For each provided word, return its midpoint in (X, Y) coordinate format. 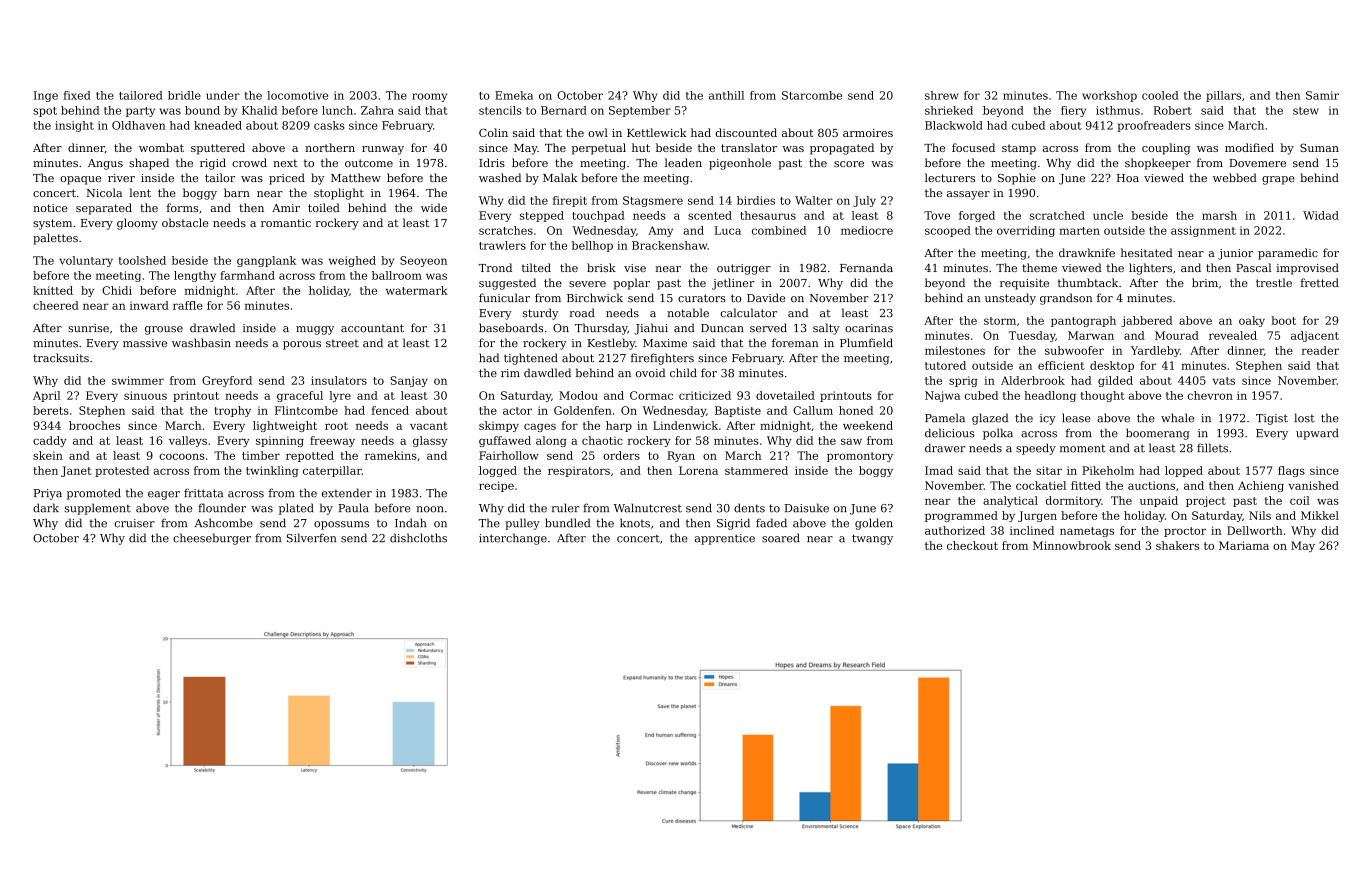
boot (1283, 320)
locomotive (297, 95)
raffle (188, 305)
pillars (1223, 96)
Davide (766, 297)
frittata (203, 493)
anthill (726, 95)
